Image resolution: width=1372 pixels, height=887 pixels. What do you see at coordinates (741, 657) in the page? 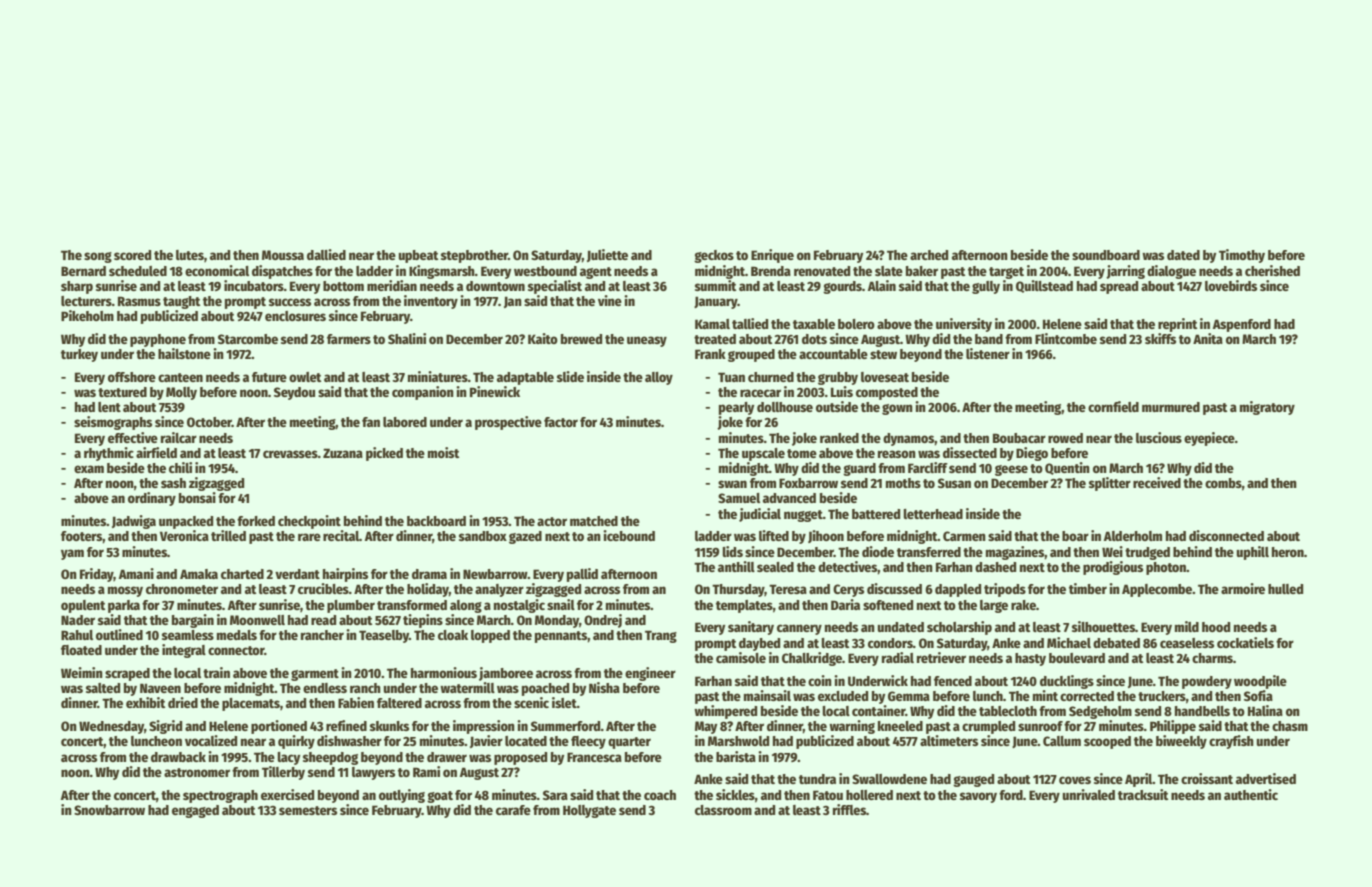
I see `camisole` at bounding box center [741, 657].
